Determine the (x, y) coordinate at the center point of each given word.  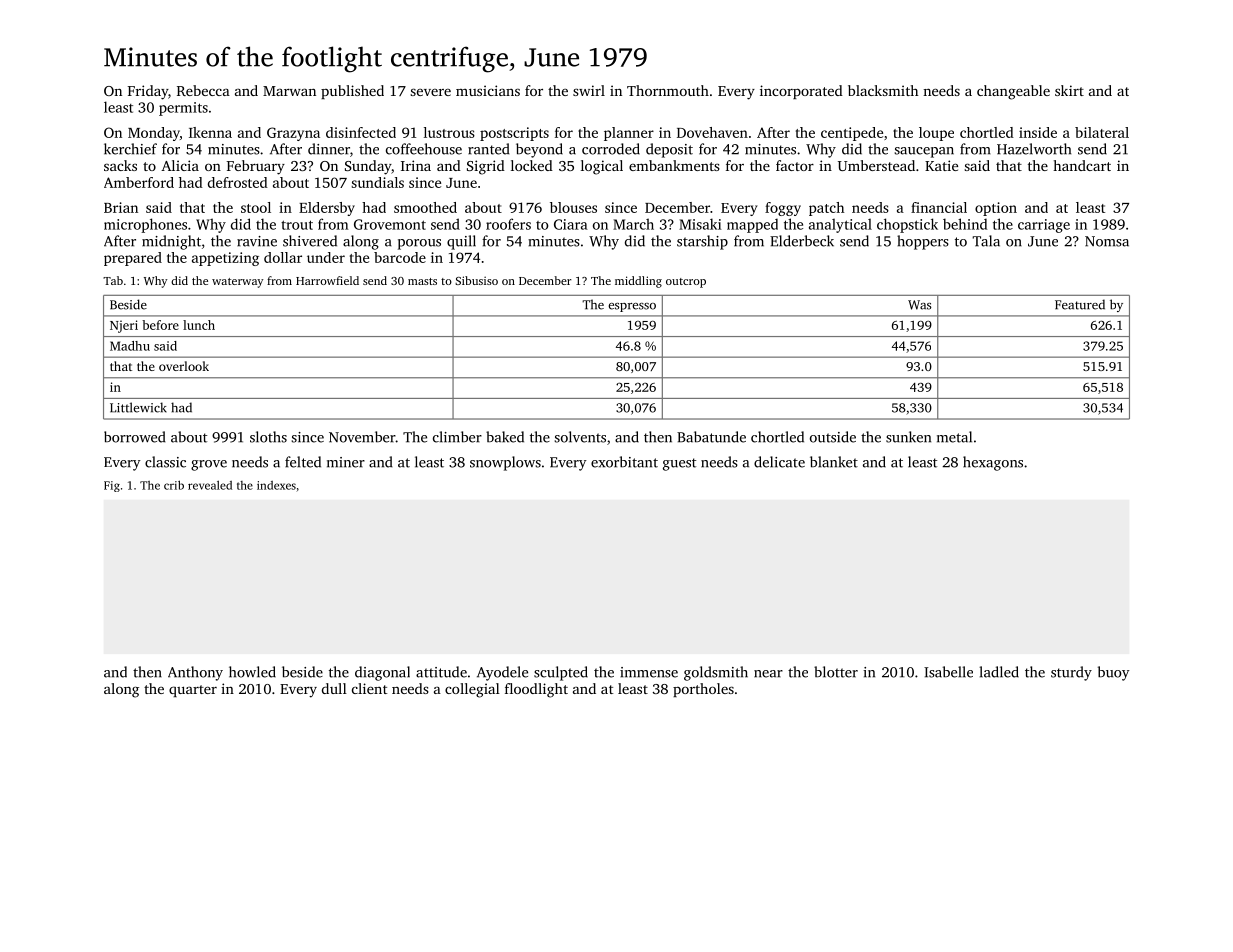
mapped (752, 225)
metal (954, 437)
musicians (488, 90)
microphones (145, 225)
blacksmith (883, 90)
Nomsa (1107, 241)
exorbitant (624, 462)
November (362, 437)
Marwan (289, 91)
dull (334, 688)
